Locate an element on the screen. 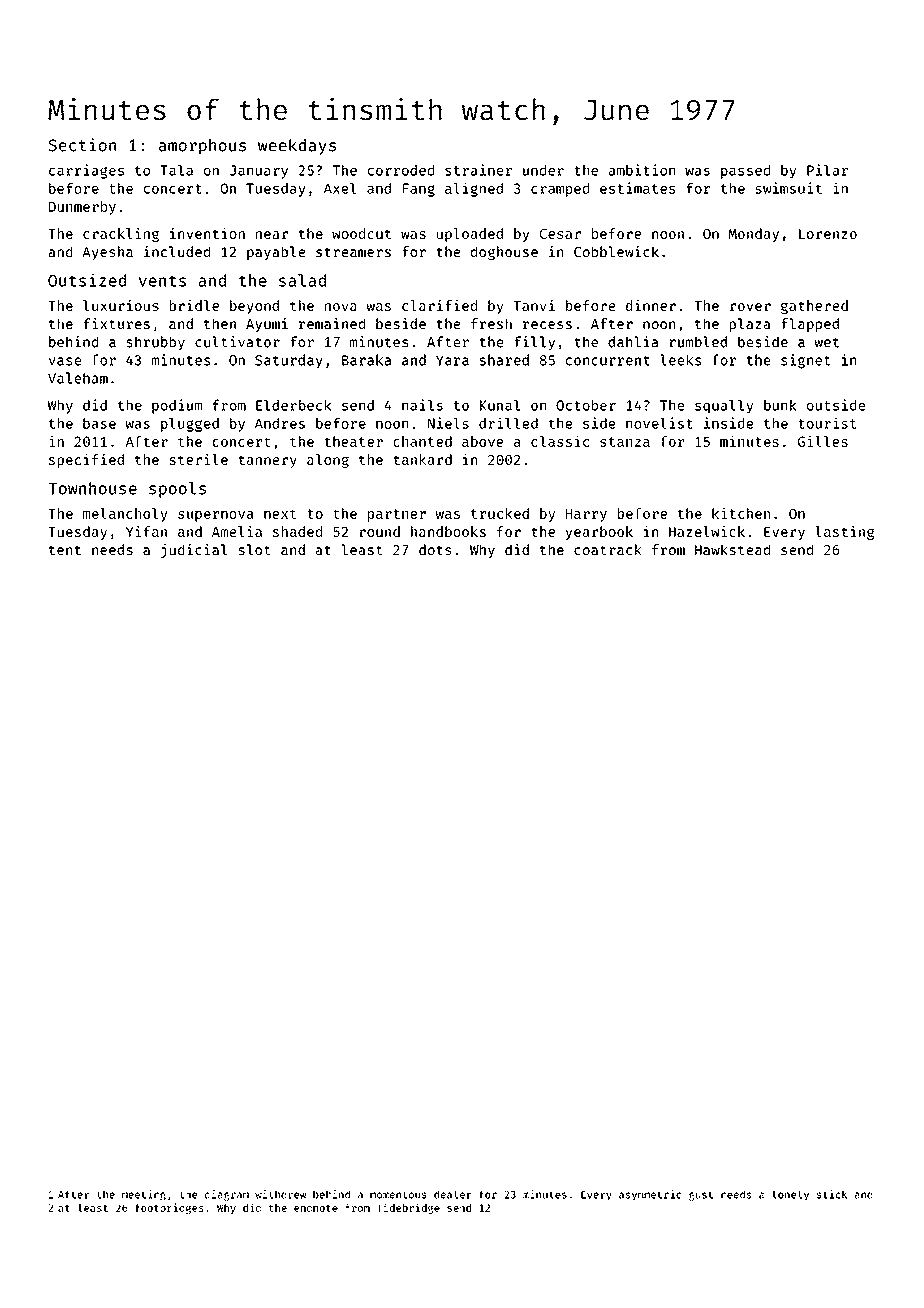  weekdays is located at coordinates (297, 146).
